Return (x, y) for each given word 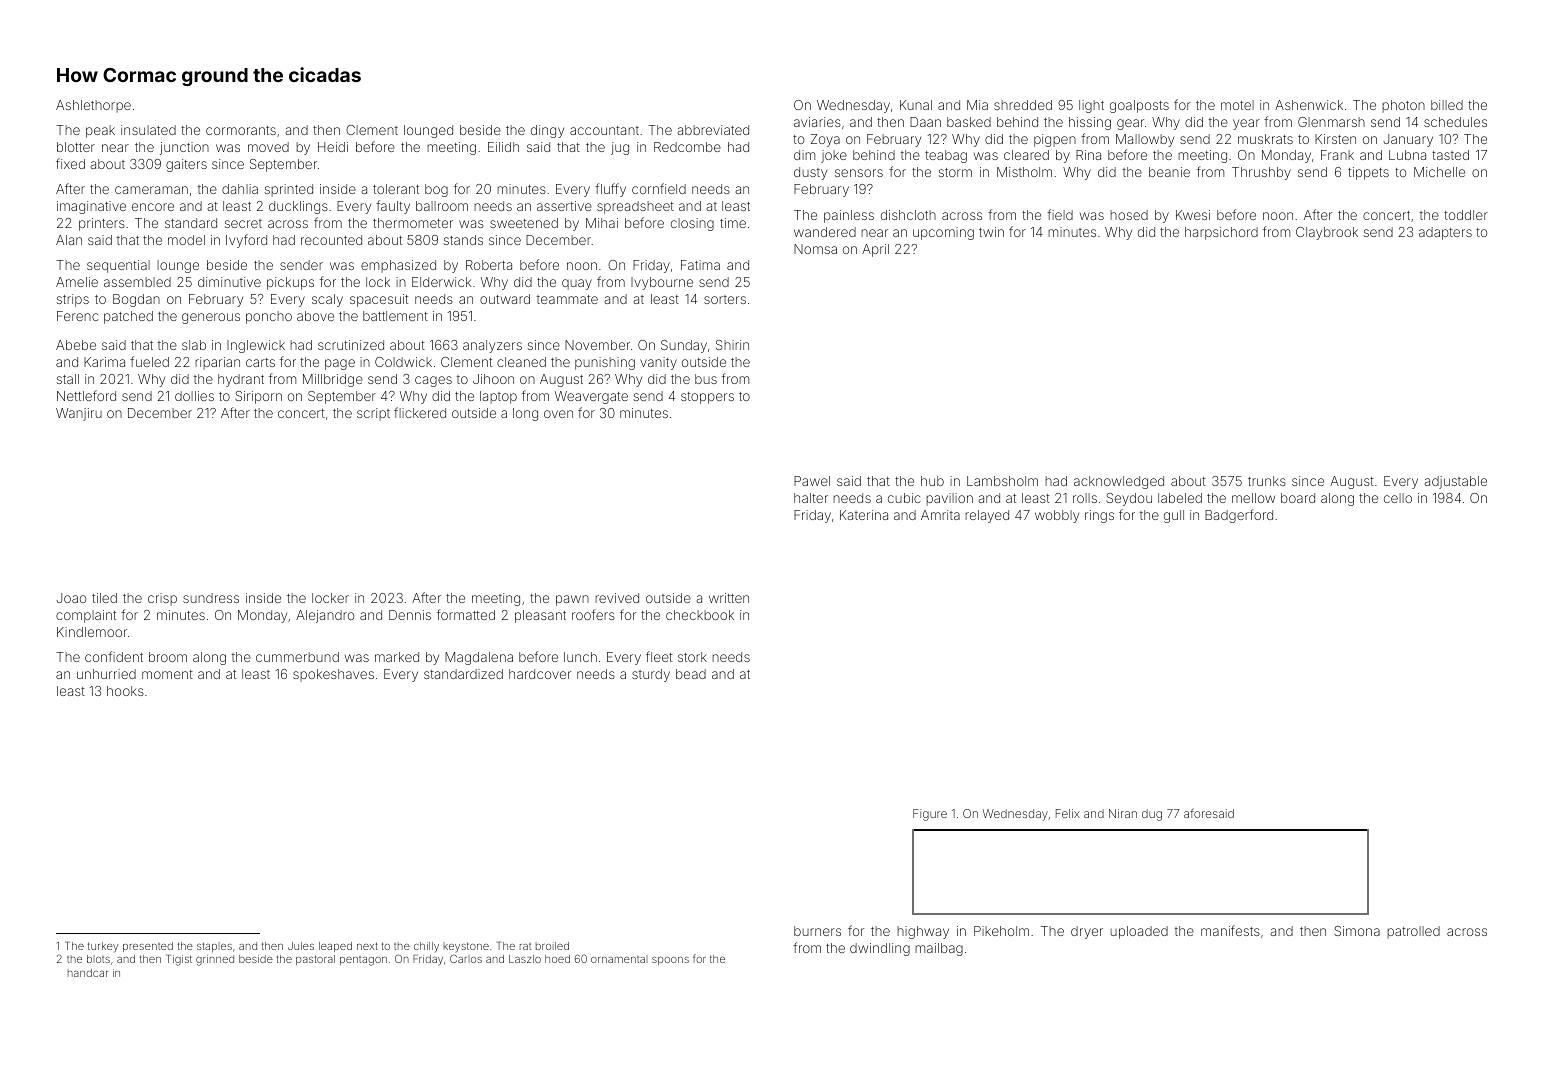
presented (148, 947)
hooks (125, 691)
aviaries (817, 122)
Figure (930, 815)
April (875, 250)
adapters (1445, 233)
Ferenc (78, 316)
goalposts (1139, 106)
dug (1152, 815)
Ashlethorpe (93, 106)
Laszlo (525, 959)
